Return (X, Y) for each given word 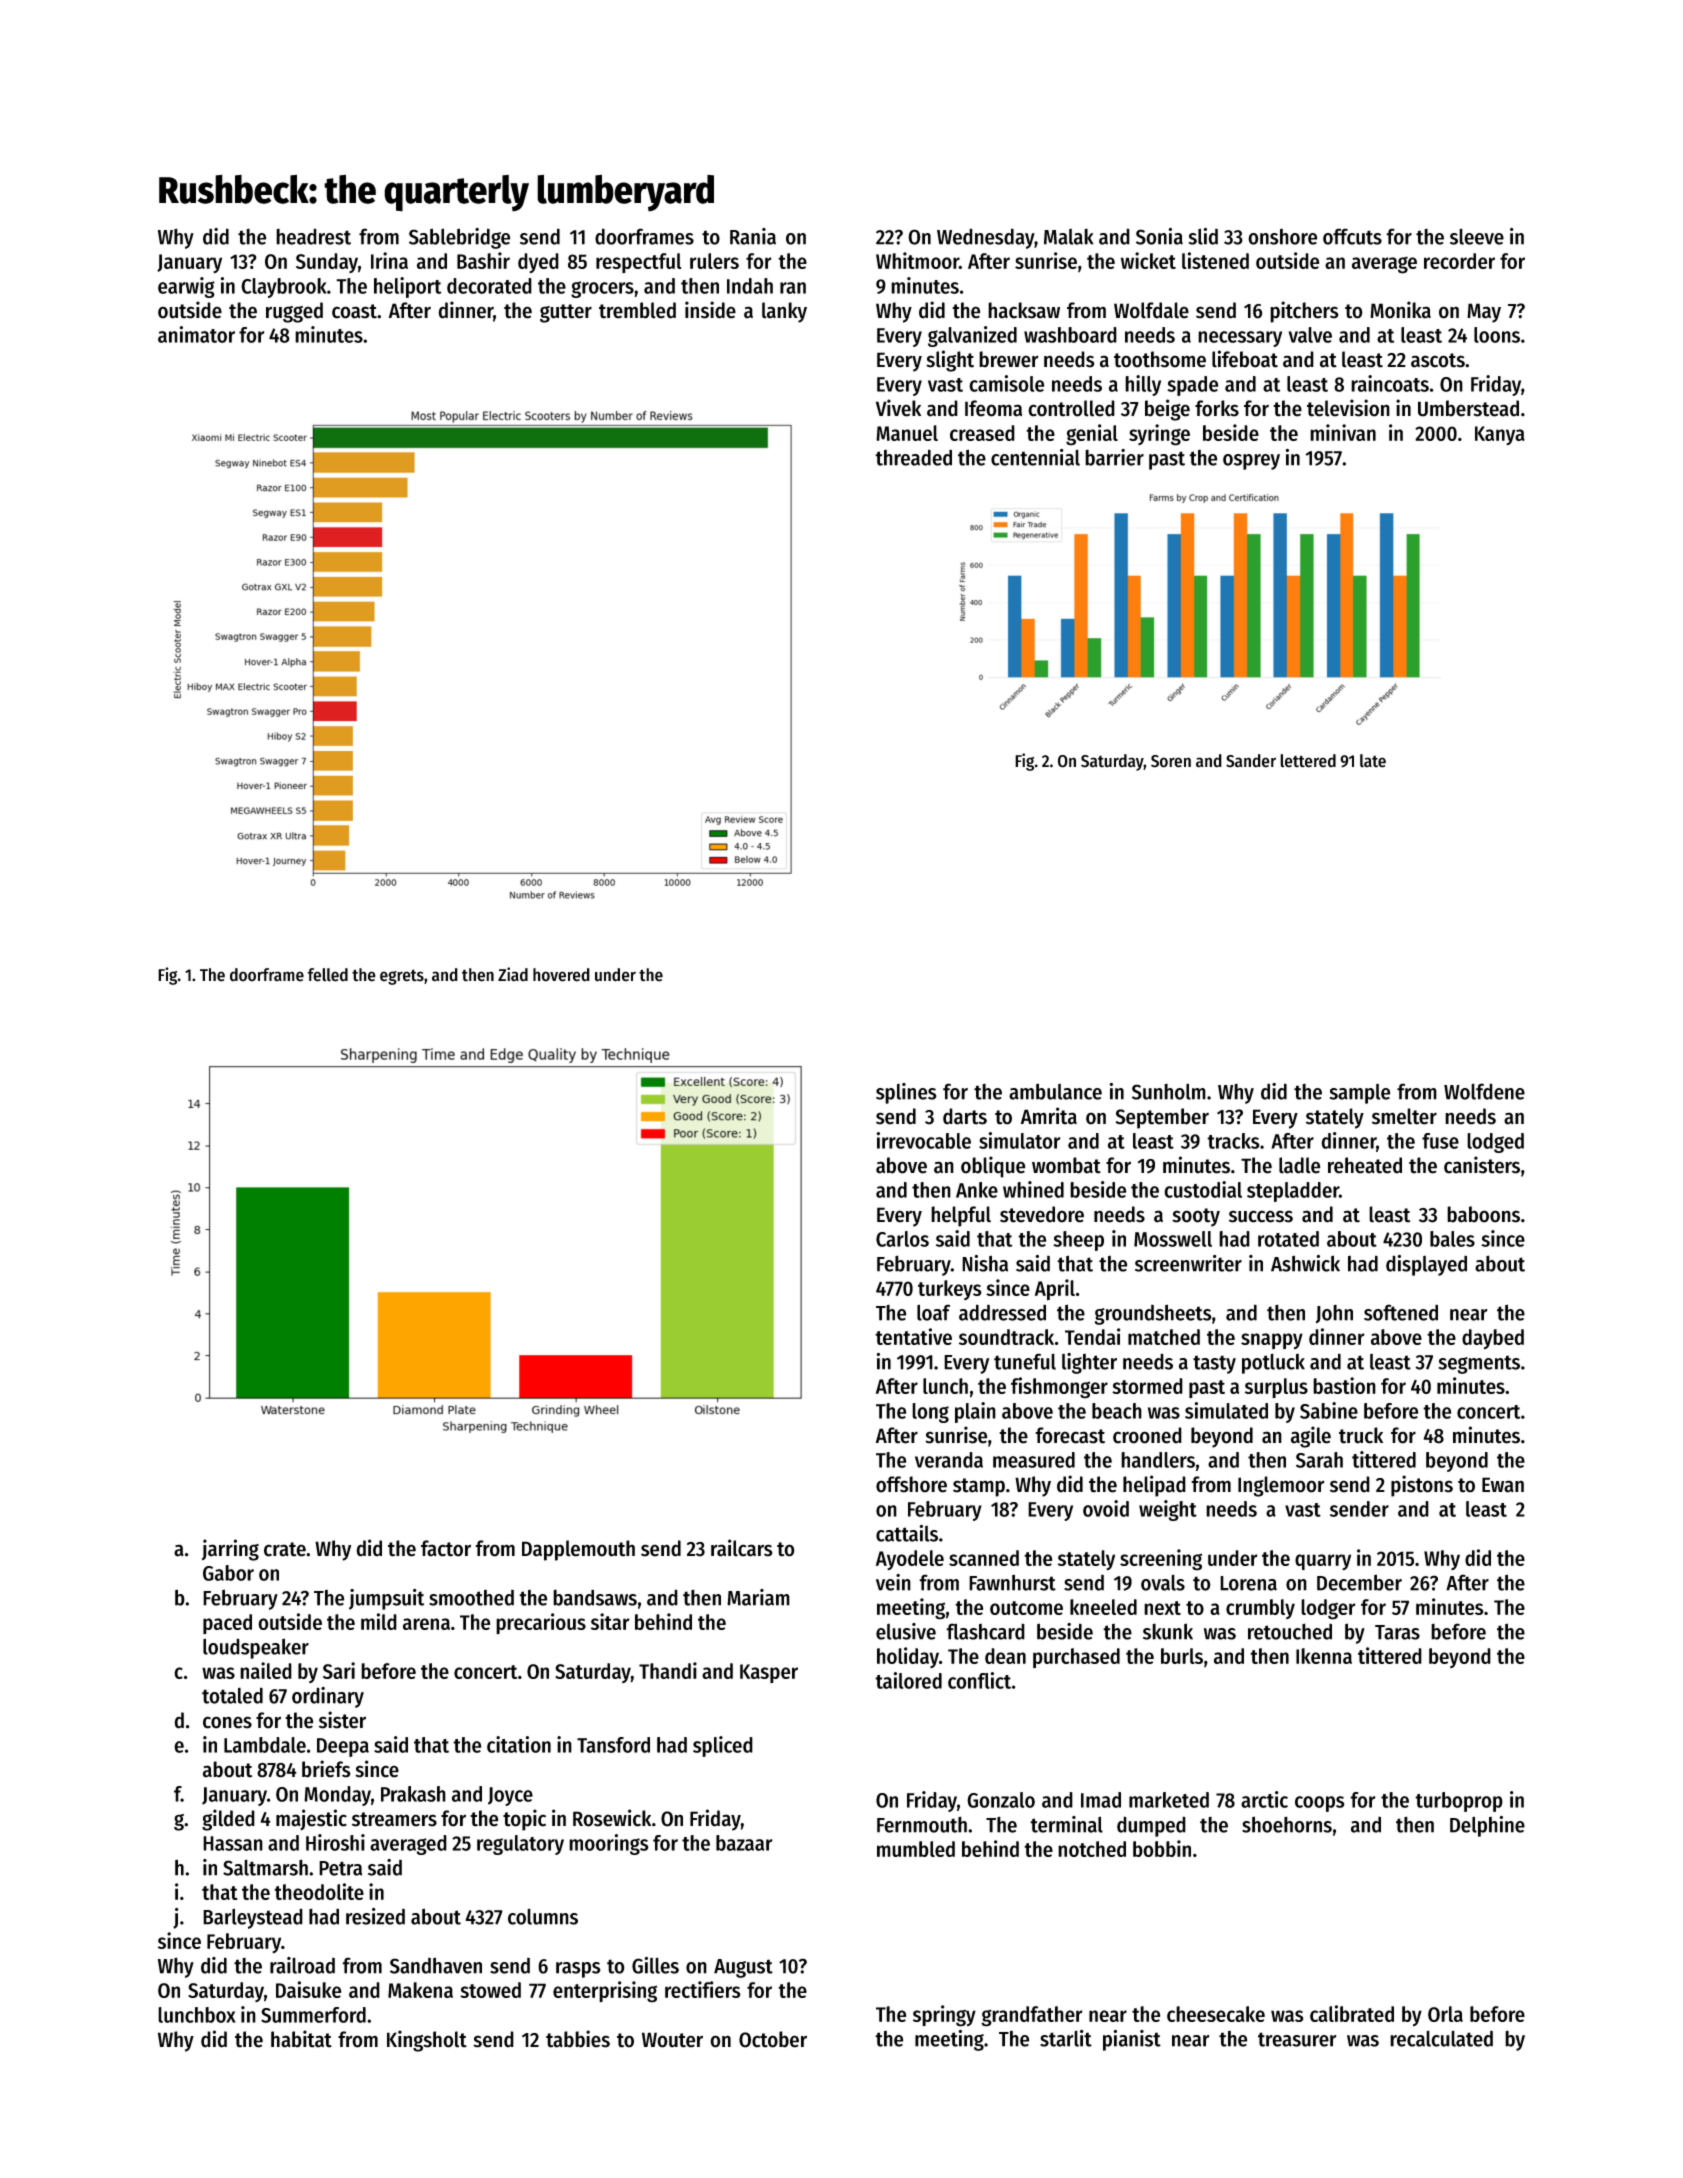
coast (354, 311)
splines (906, 1093)
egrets (402, 977)
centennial (1035, 457)
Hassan (233, 1843)
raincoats (1390, 383)
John (1334, 1314)
